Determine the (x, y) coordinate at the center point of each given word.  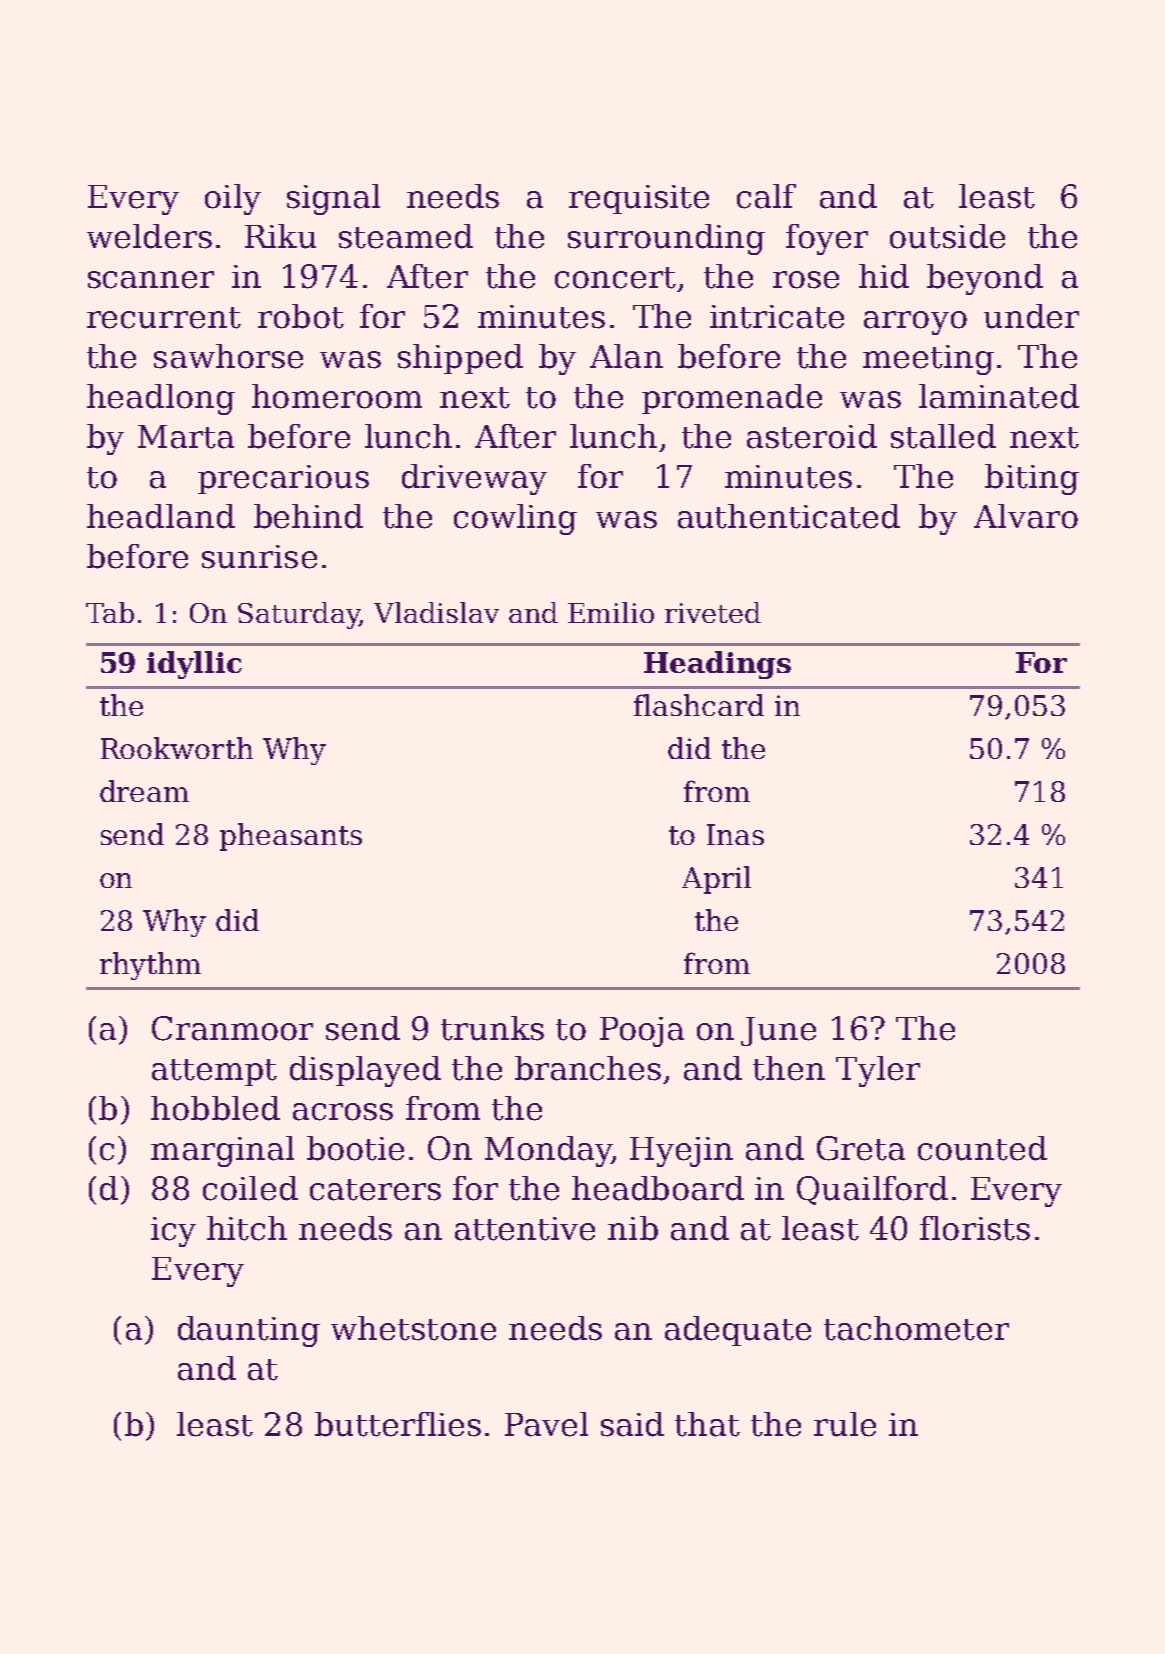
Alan (626, 356)
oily (233, 199)
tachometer (916, 1328)
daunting (249, 1331)
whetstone (413, 1328)
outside (947, 236)
